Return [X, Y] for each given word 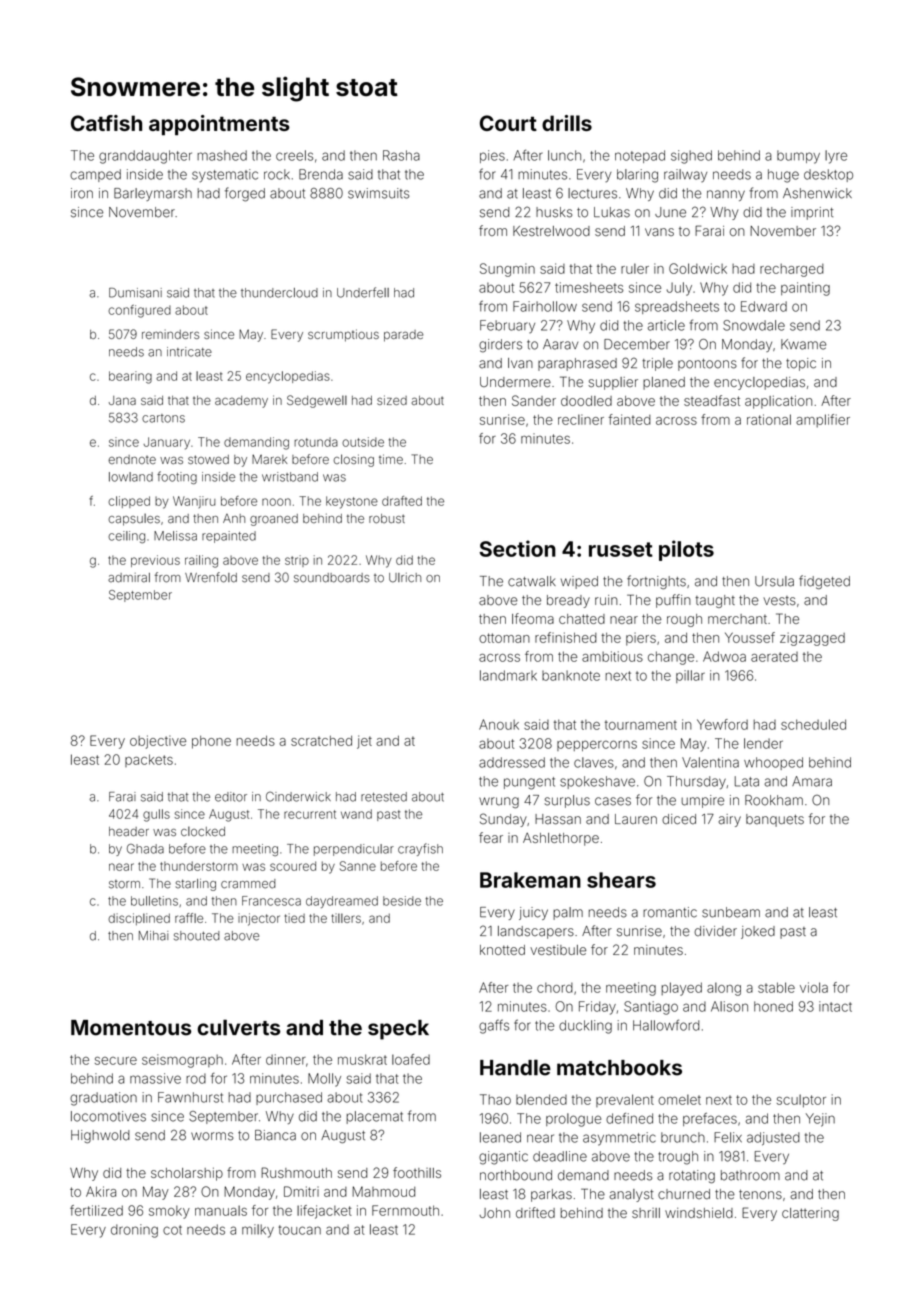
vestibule [558, 950]
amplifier [823, 421]
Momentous [131, 1028]
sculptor [801, 1101]
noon [276, 502]
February [507, 327]
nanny [726, 195]
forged [245, 194]
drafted [402, 501]
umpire [702, 801]
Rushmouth [296, 1172]
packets [149, 760]
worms [212, 1136]
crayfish [420, 849]
